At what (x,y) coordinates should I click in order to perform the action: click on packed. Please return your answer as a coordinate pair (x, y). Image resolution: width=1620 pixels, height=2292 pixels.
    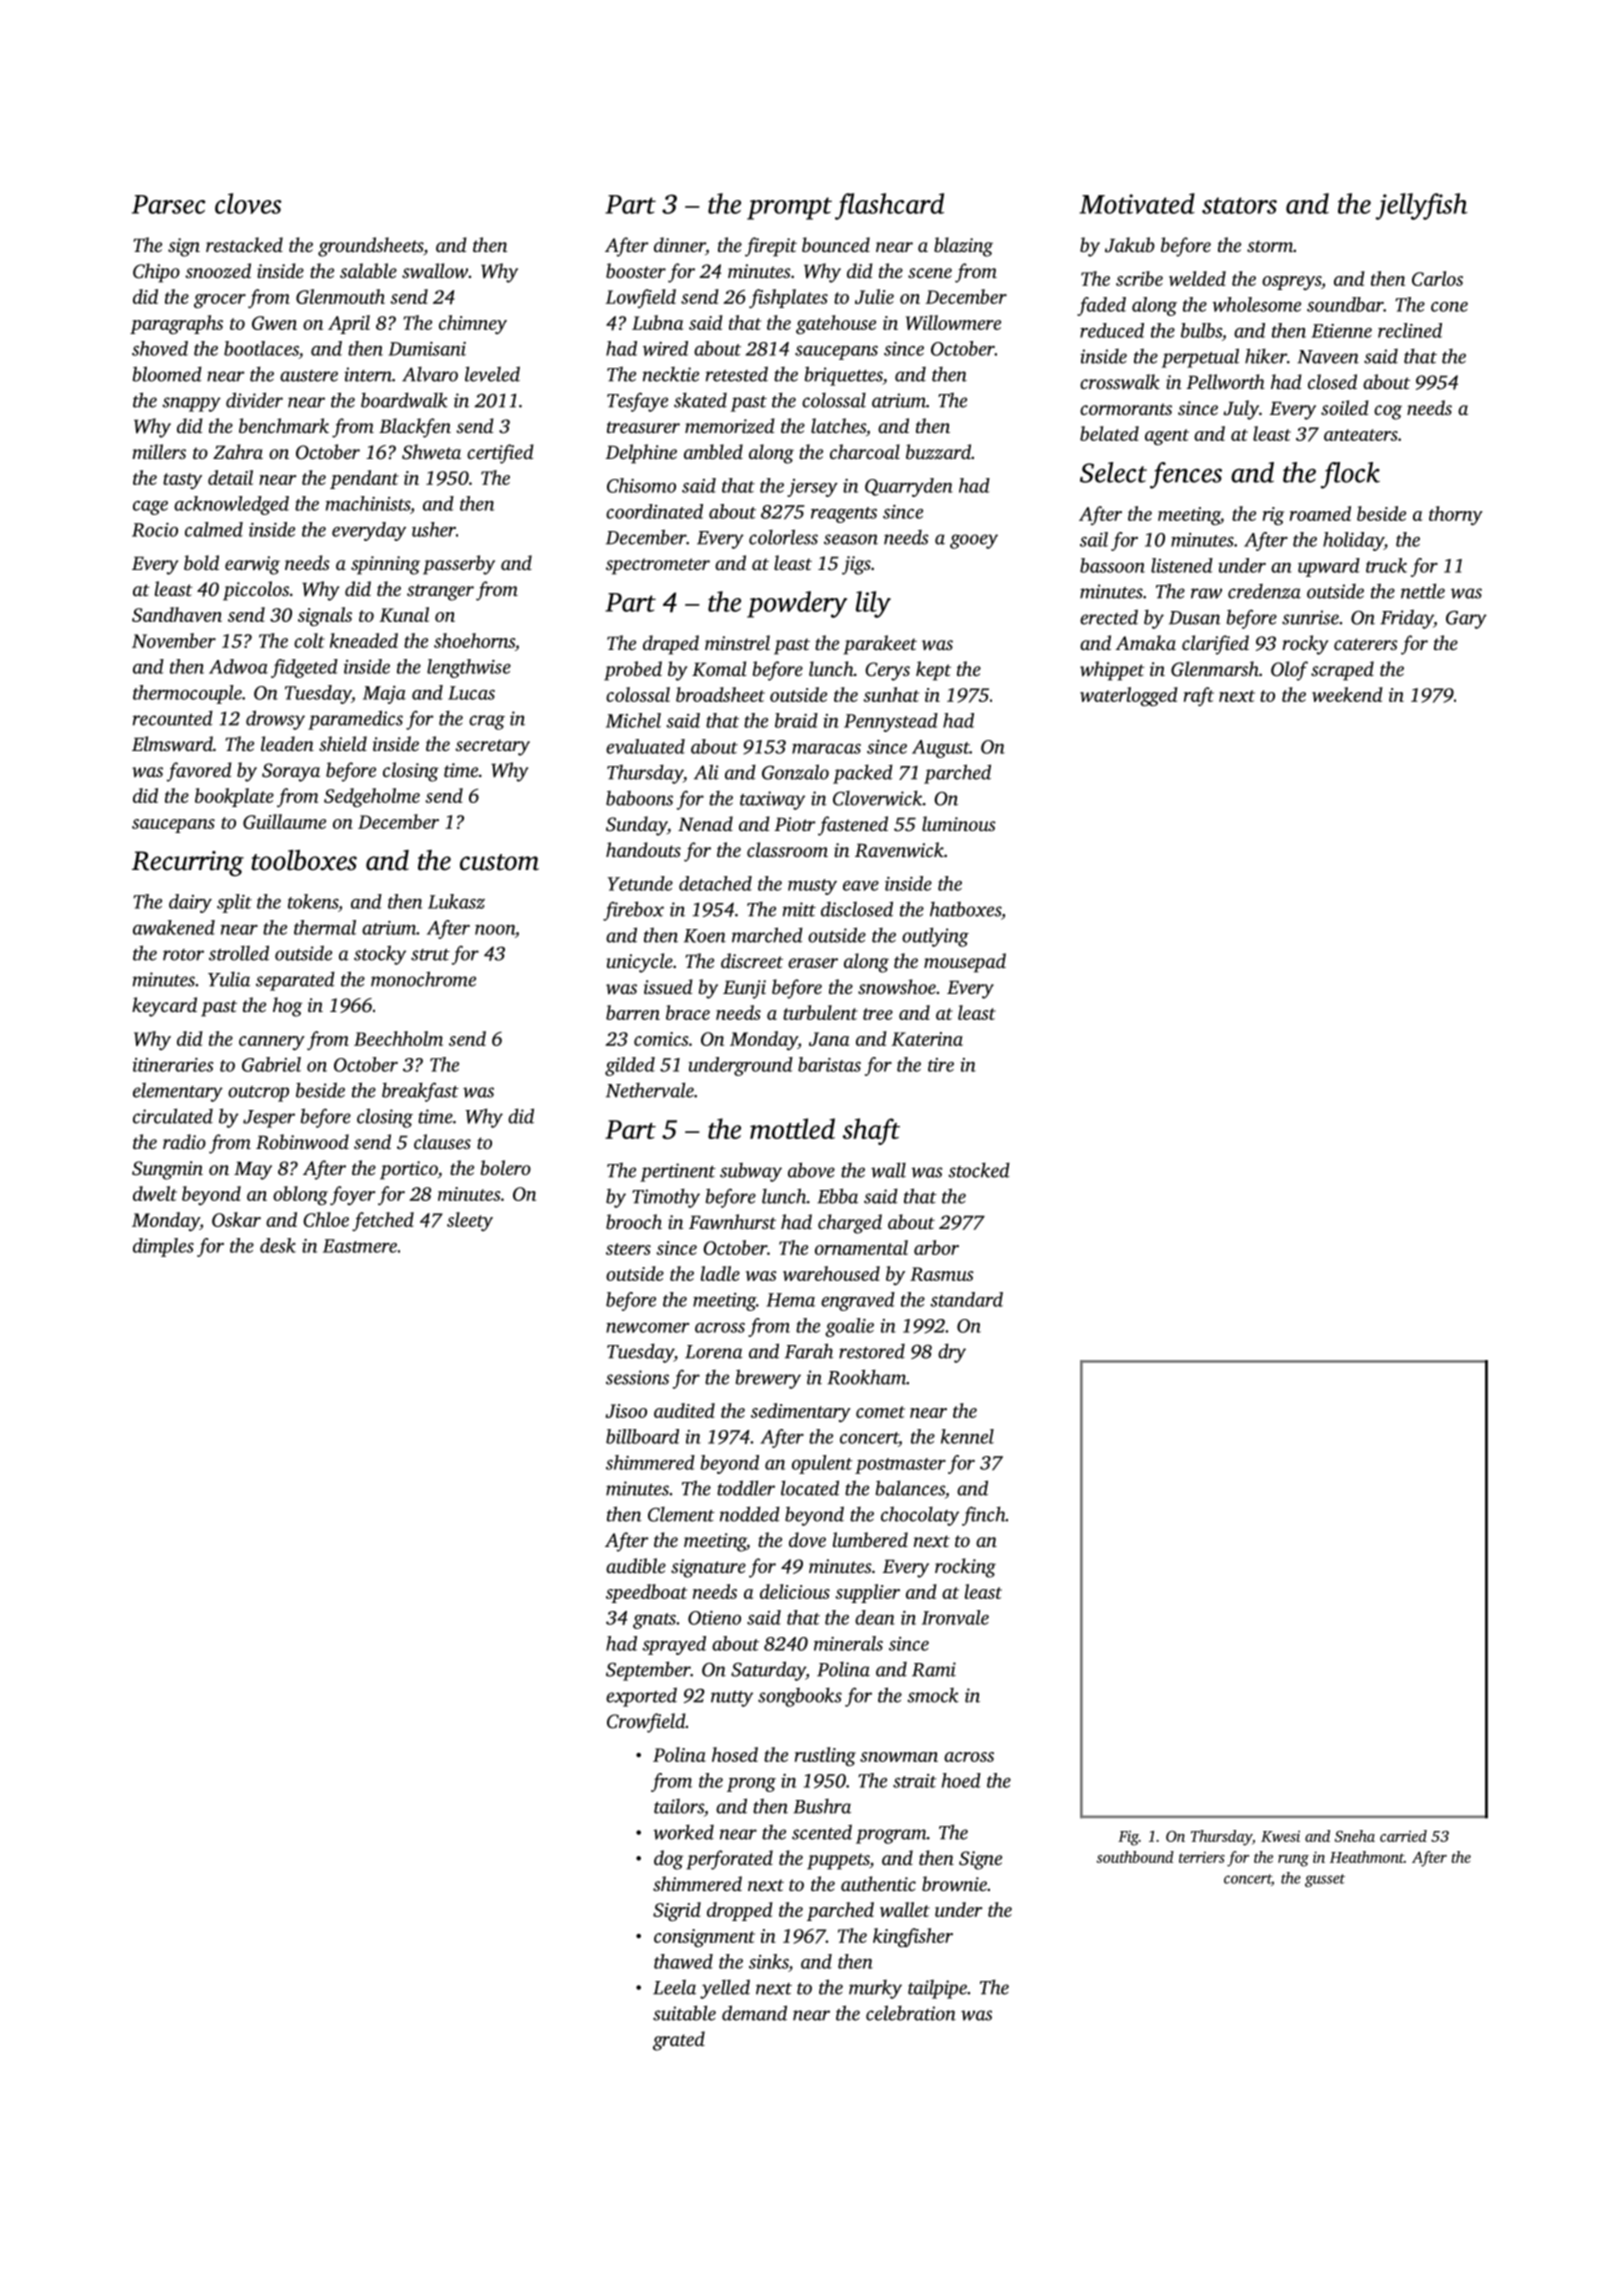
    Looking at the image, I should click on (863, 774).
